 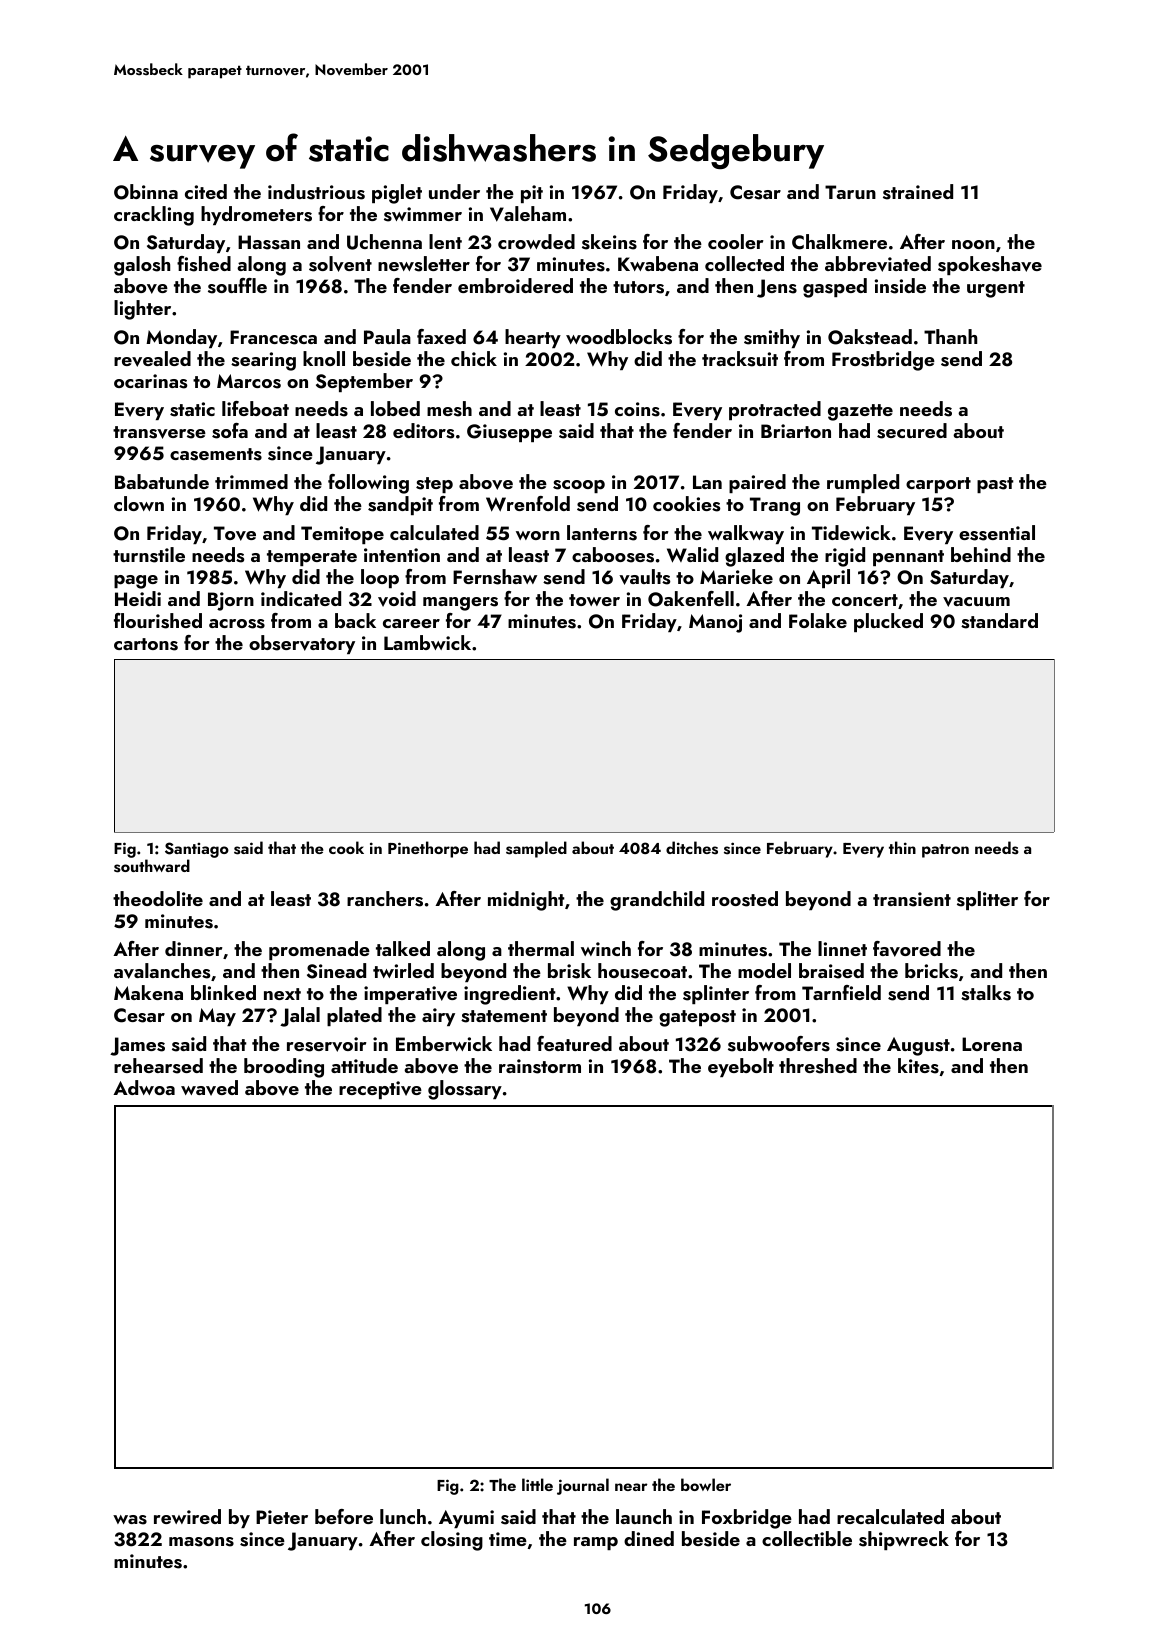 I want to click on gazette, so click(x=860, y=412).
